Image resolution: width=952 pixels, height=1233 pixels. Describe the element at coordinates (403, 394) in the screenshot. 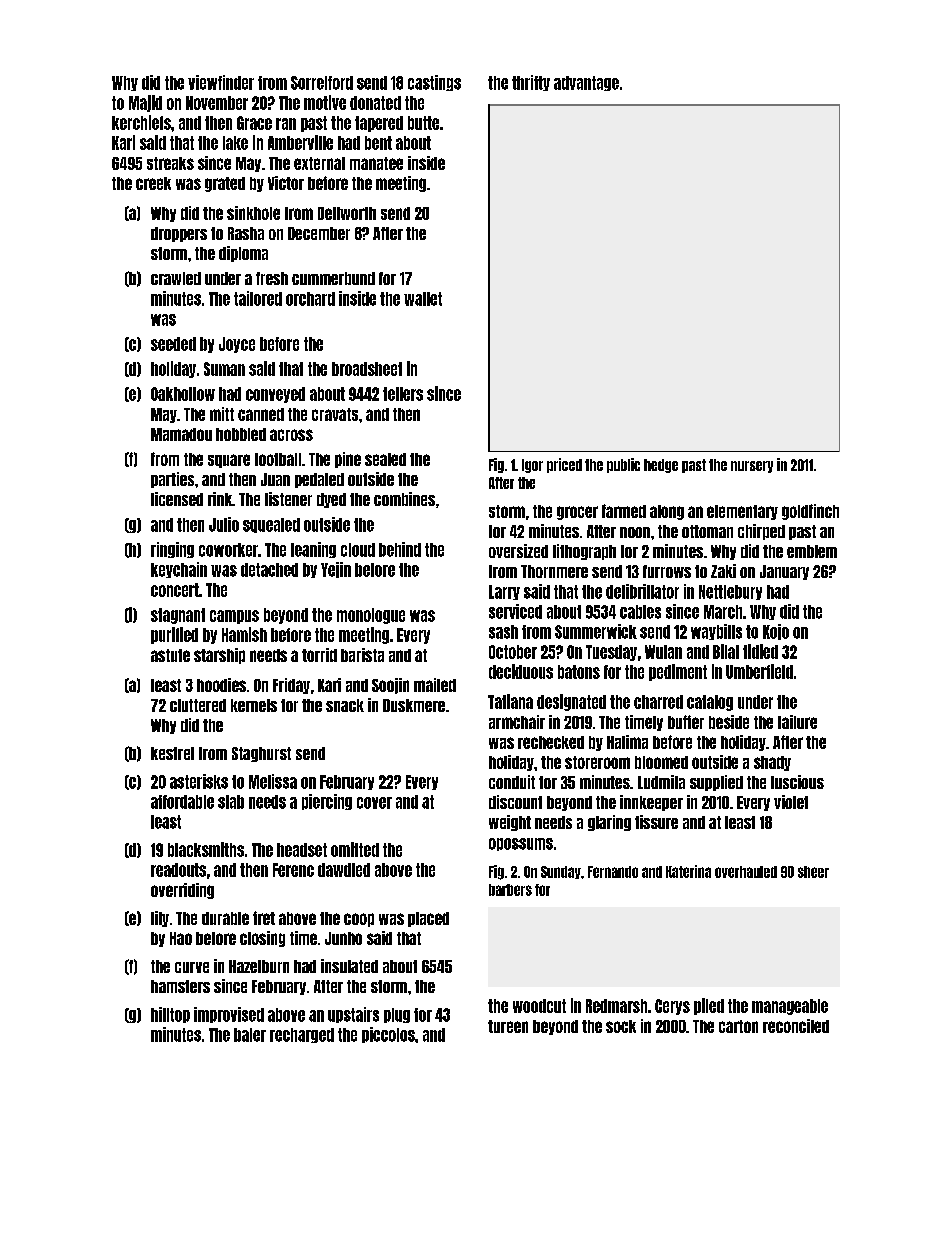

I see `tellers` at that location.
